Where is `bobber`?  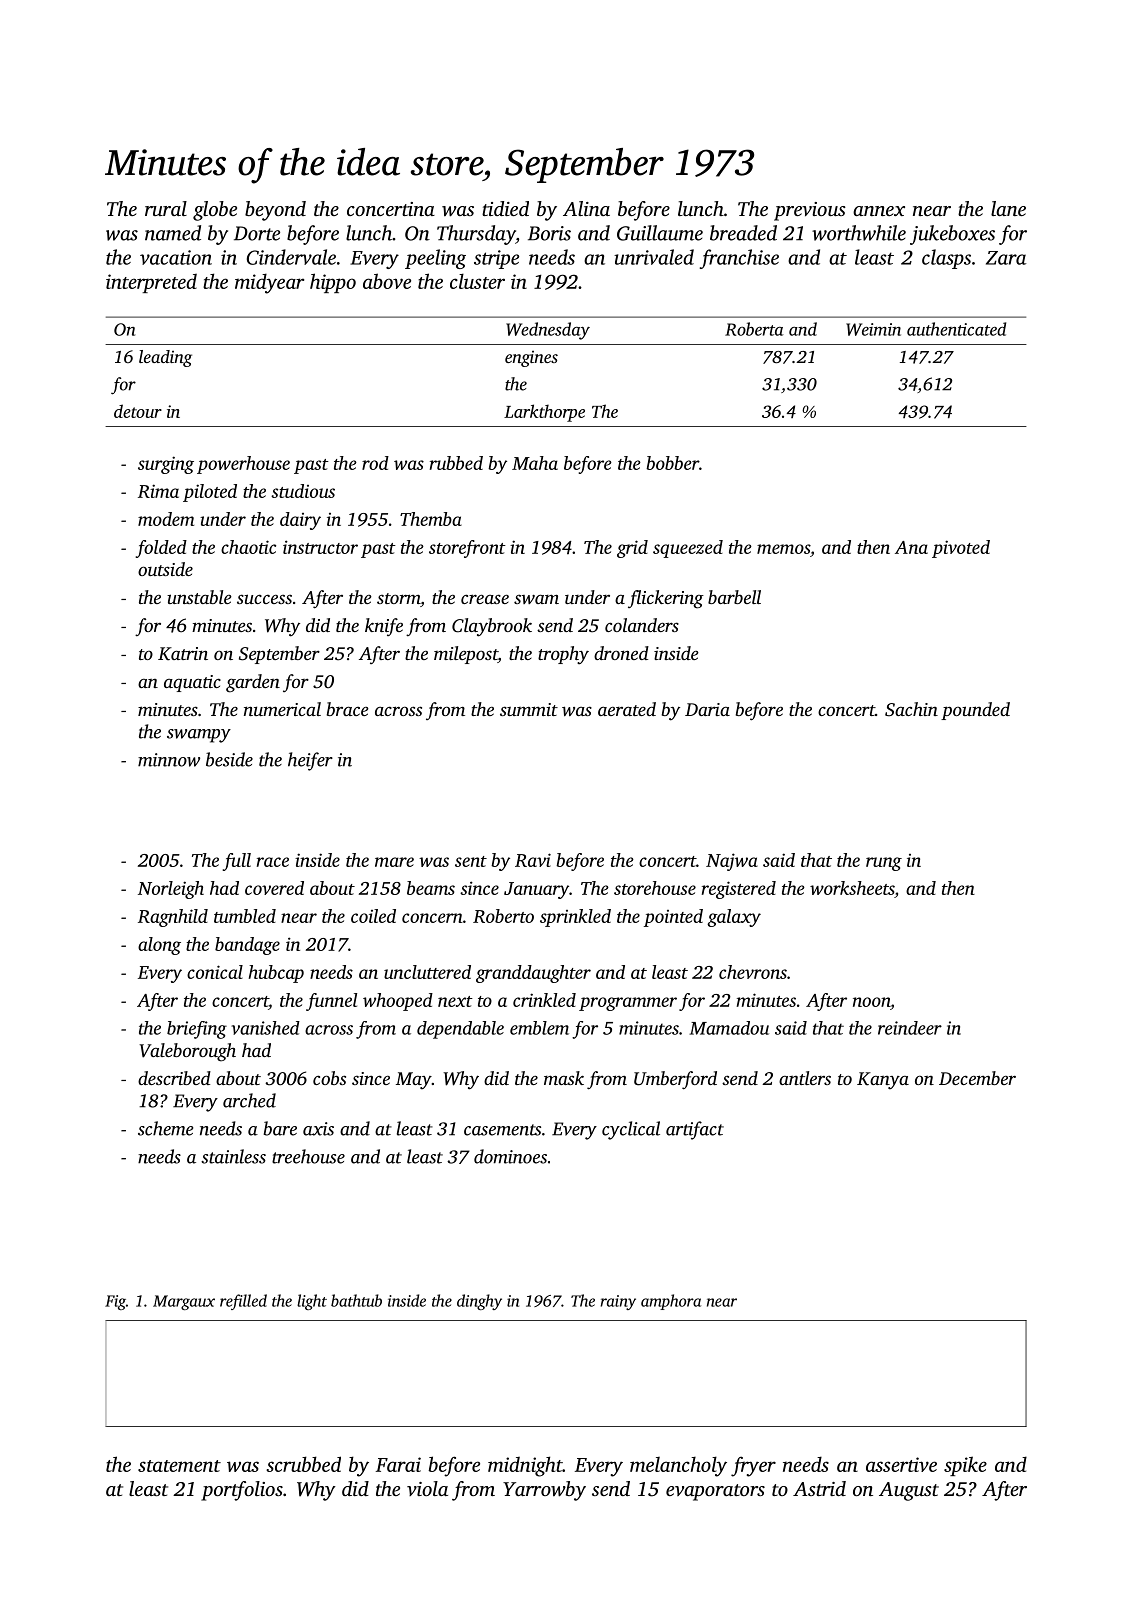 bobber is located at coordinates (672, 463).
